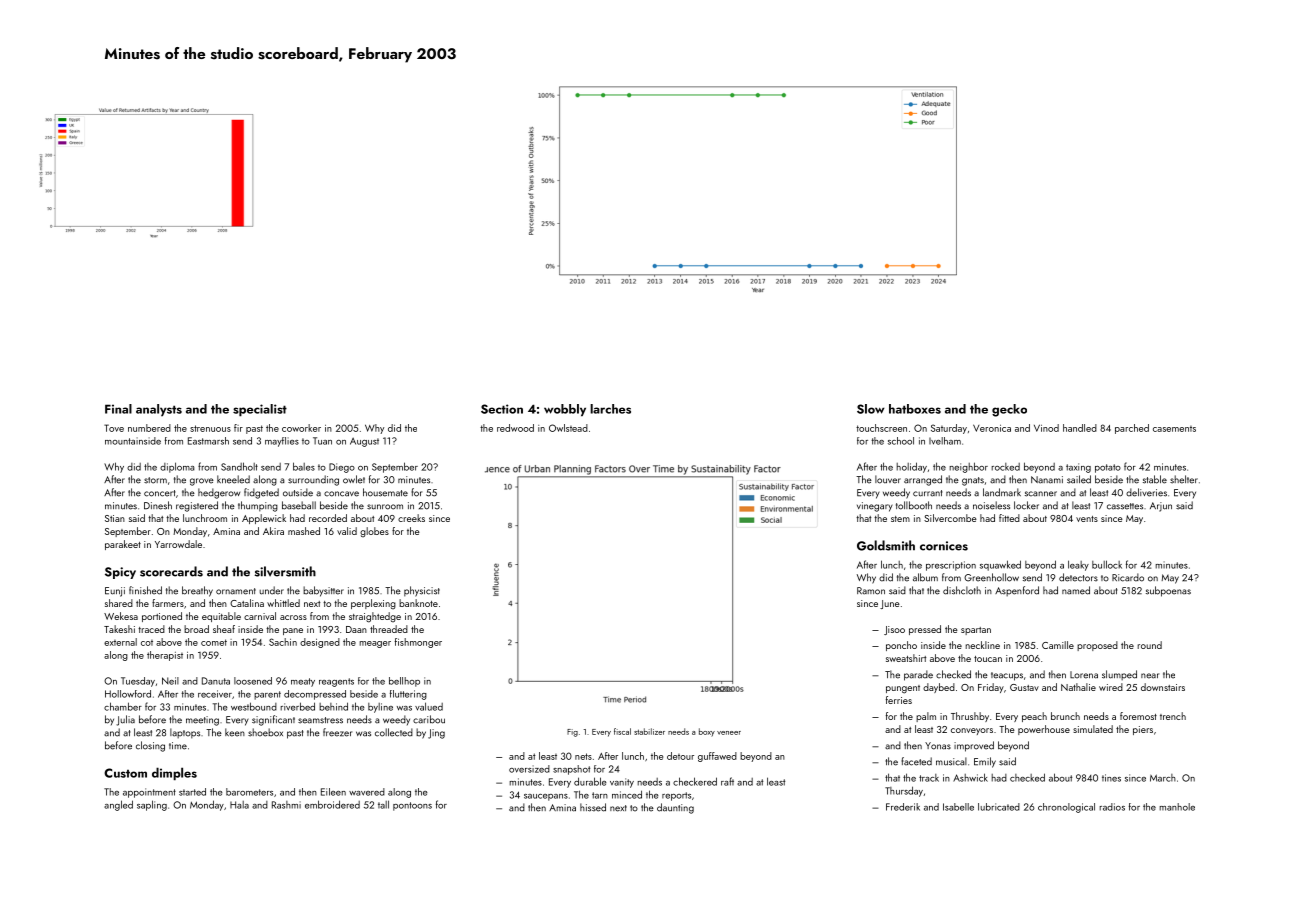 This page has width=1308, height=924. I want to click on bellhop, so click(404, 682).
